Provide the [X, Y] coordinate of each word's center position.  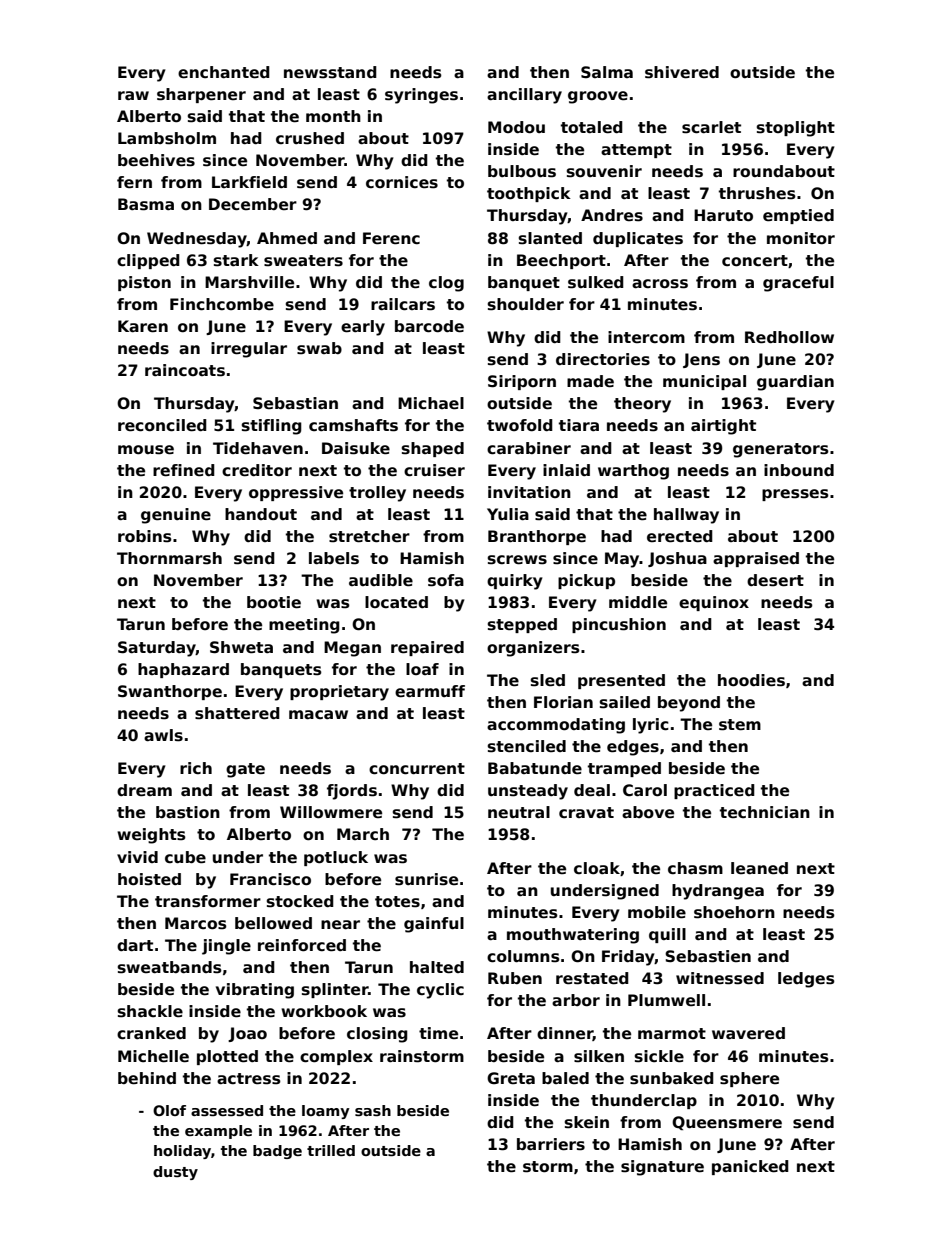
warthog [633, 472]
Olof [169, 1110]
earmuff [430, 691]
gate [245, 770]
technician [765, 812]
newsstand [330, 72]
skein [587, 1122]
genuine [176, 516]
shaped [433, 449]
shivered [682, 72]
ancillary [524, 96]
